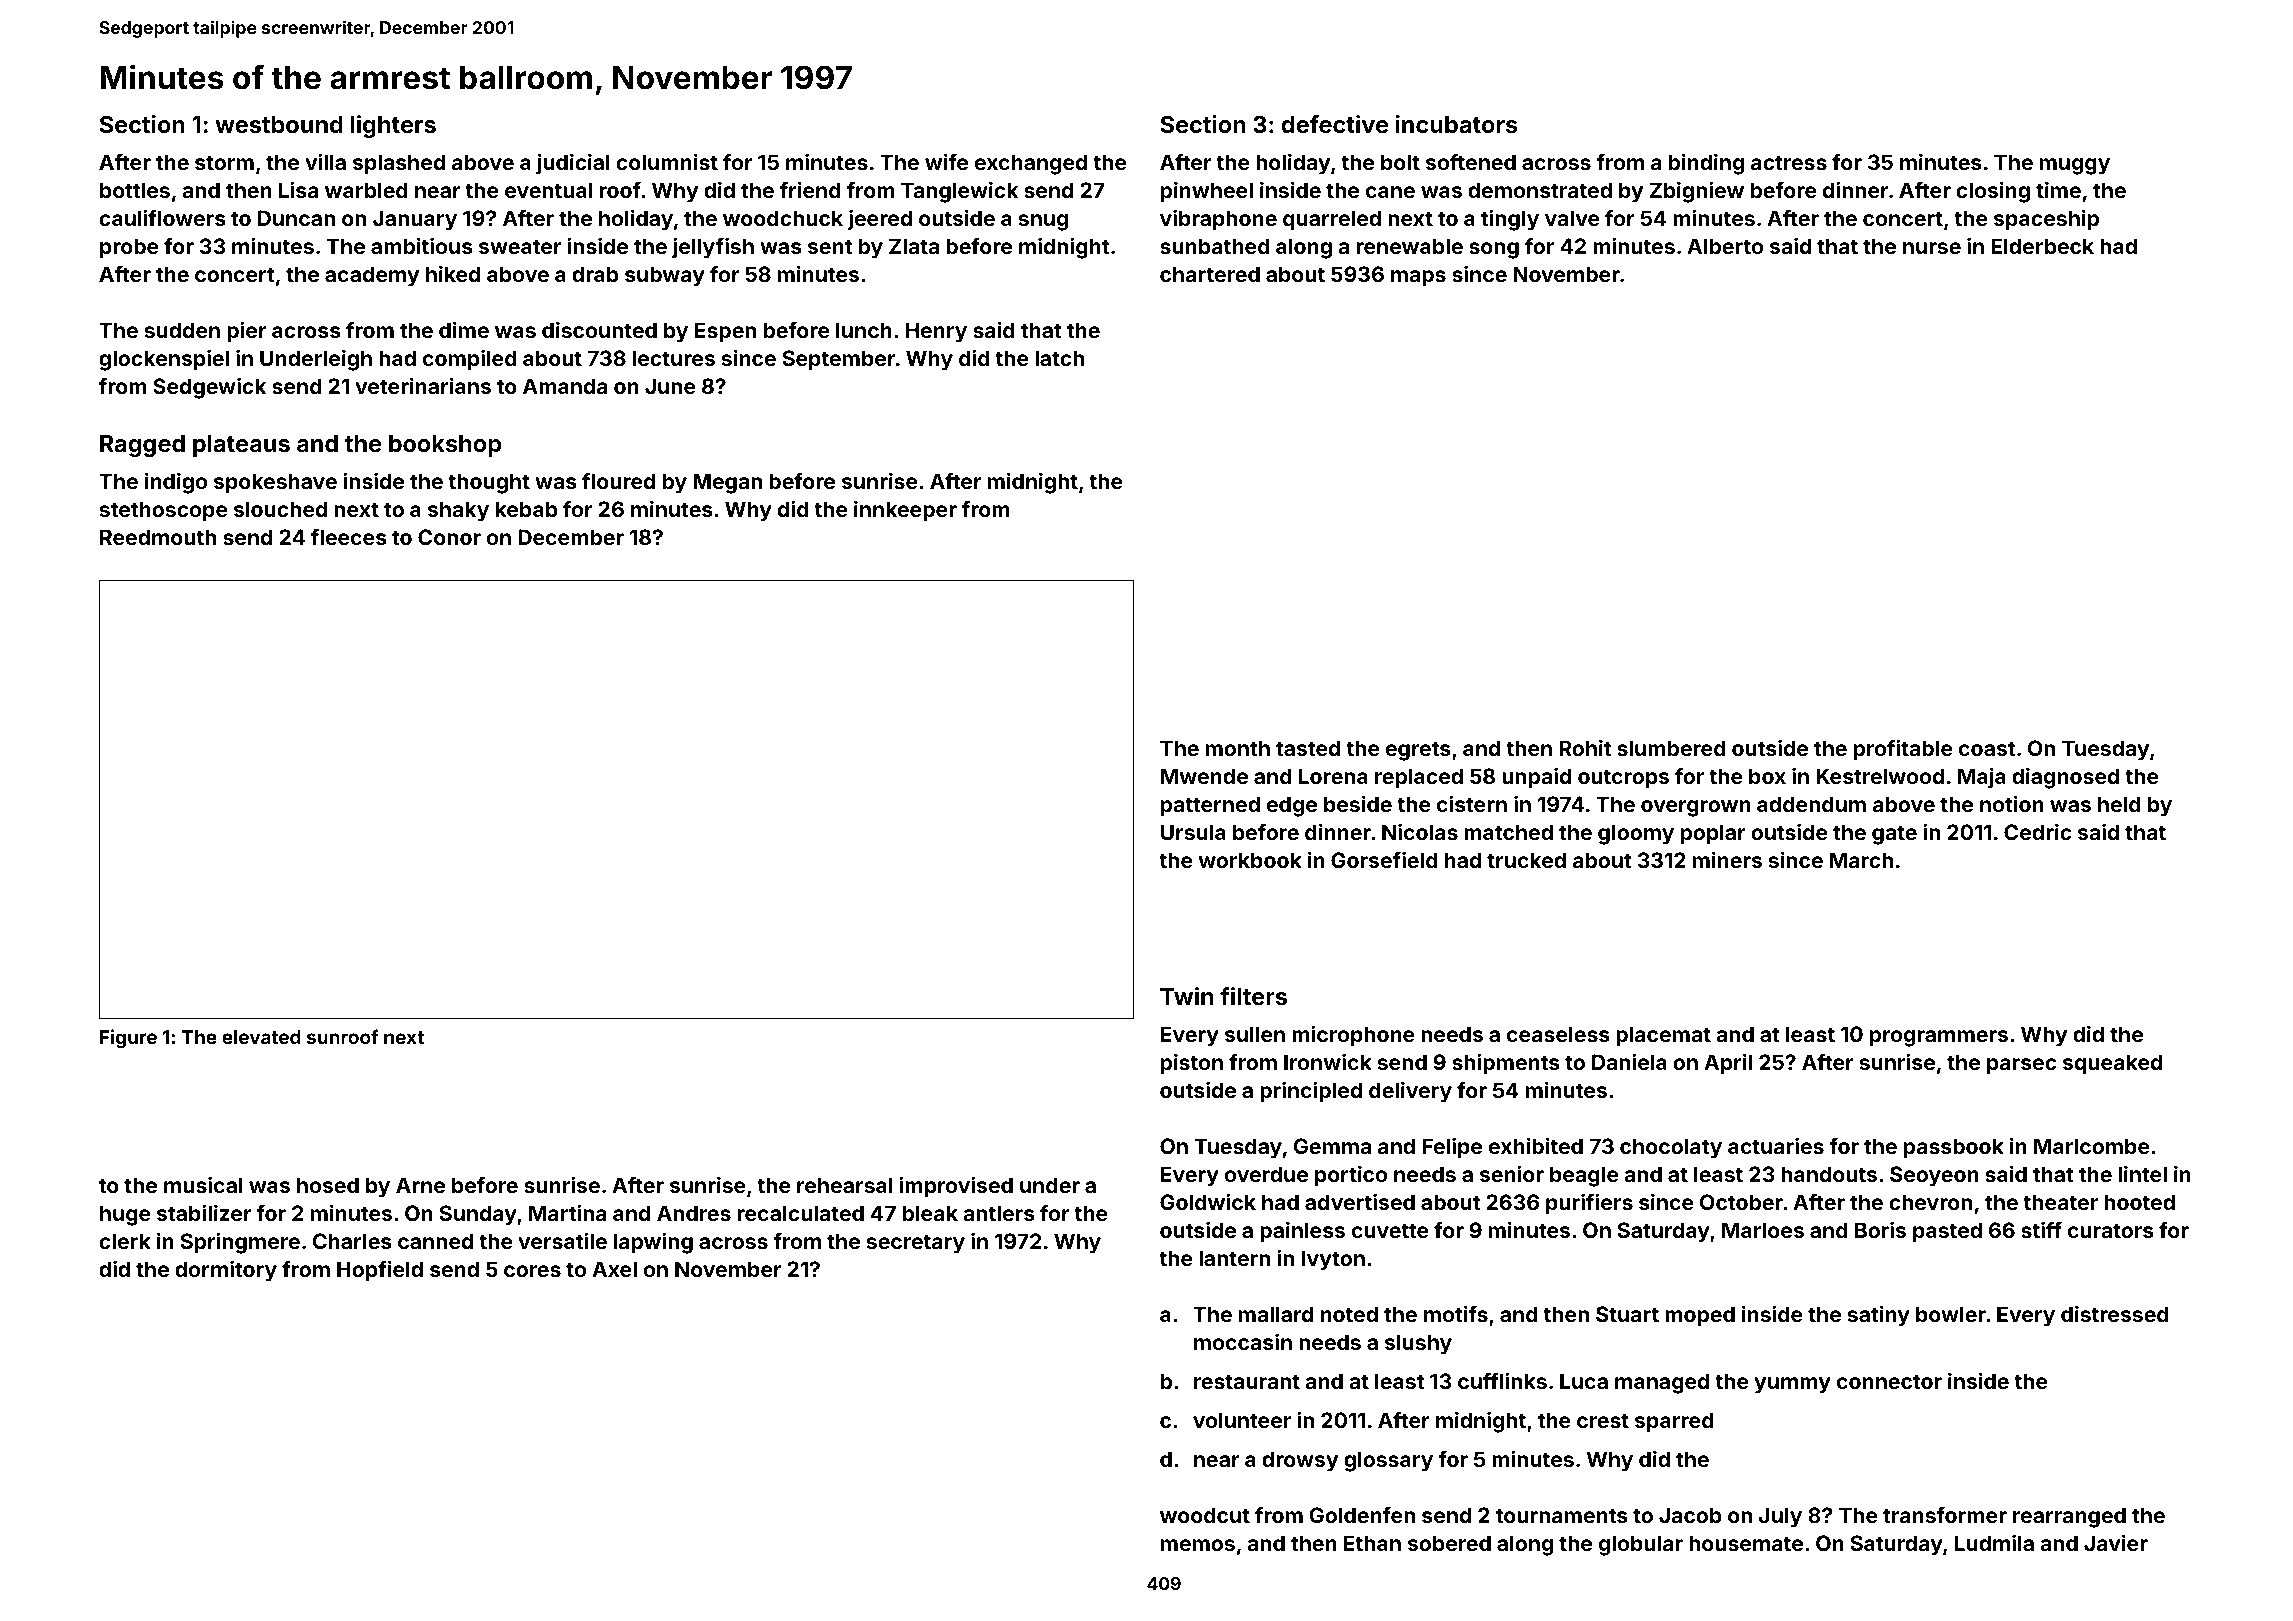 Image resolution: width=2293 pixels, height=1621 pixels. What do you see at coordinates (2075, 166) in the screenshot?
I see `muggy` at bounding box center [2075, 166].
